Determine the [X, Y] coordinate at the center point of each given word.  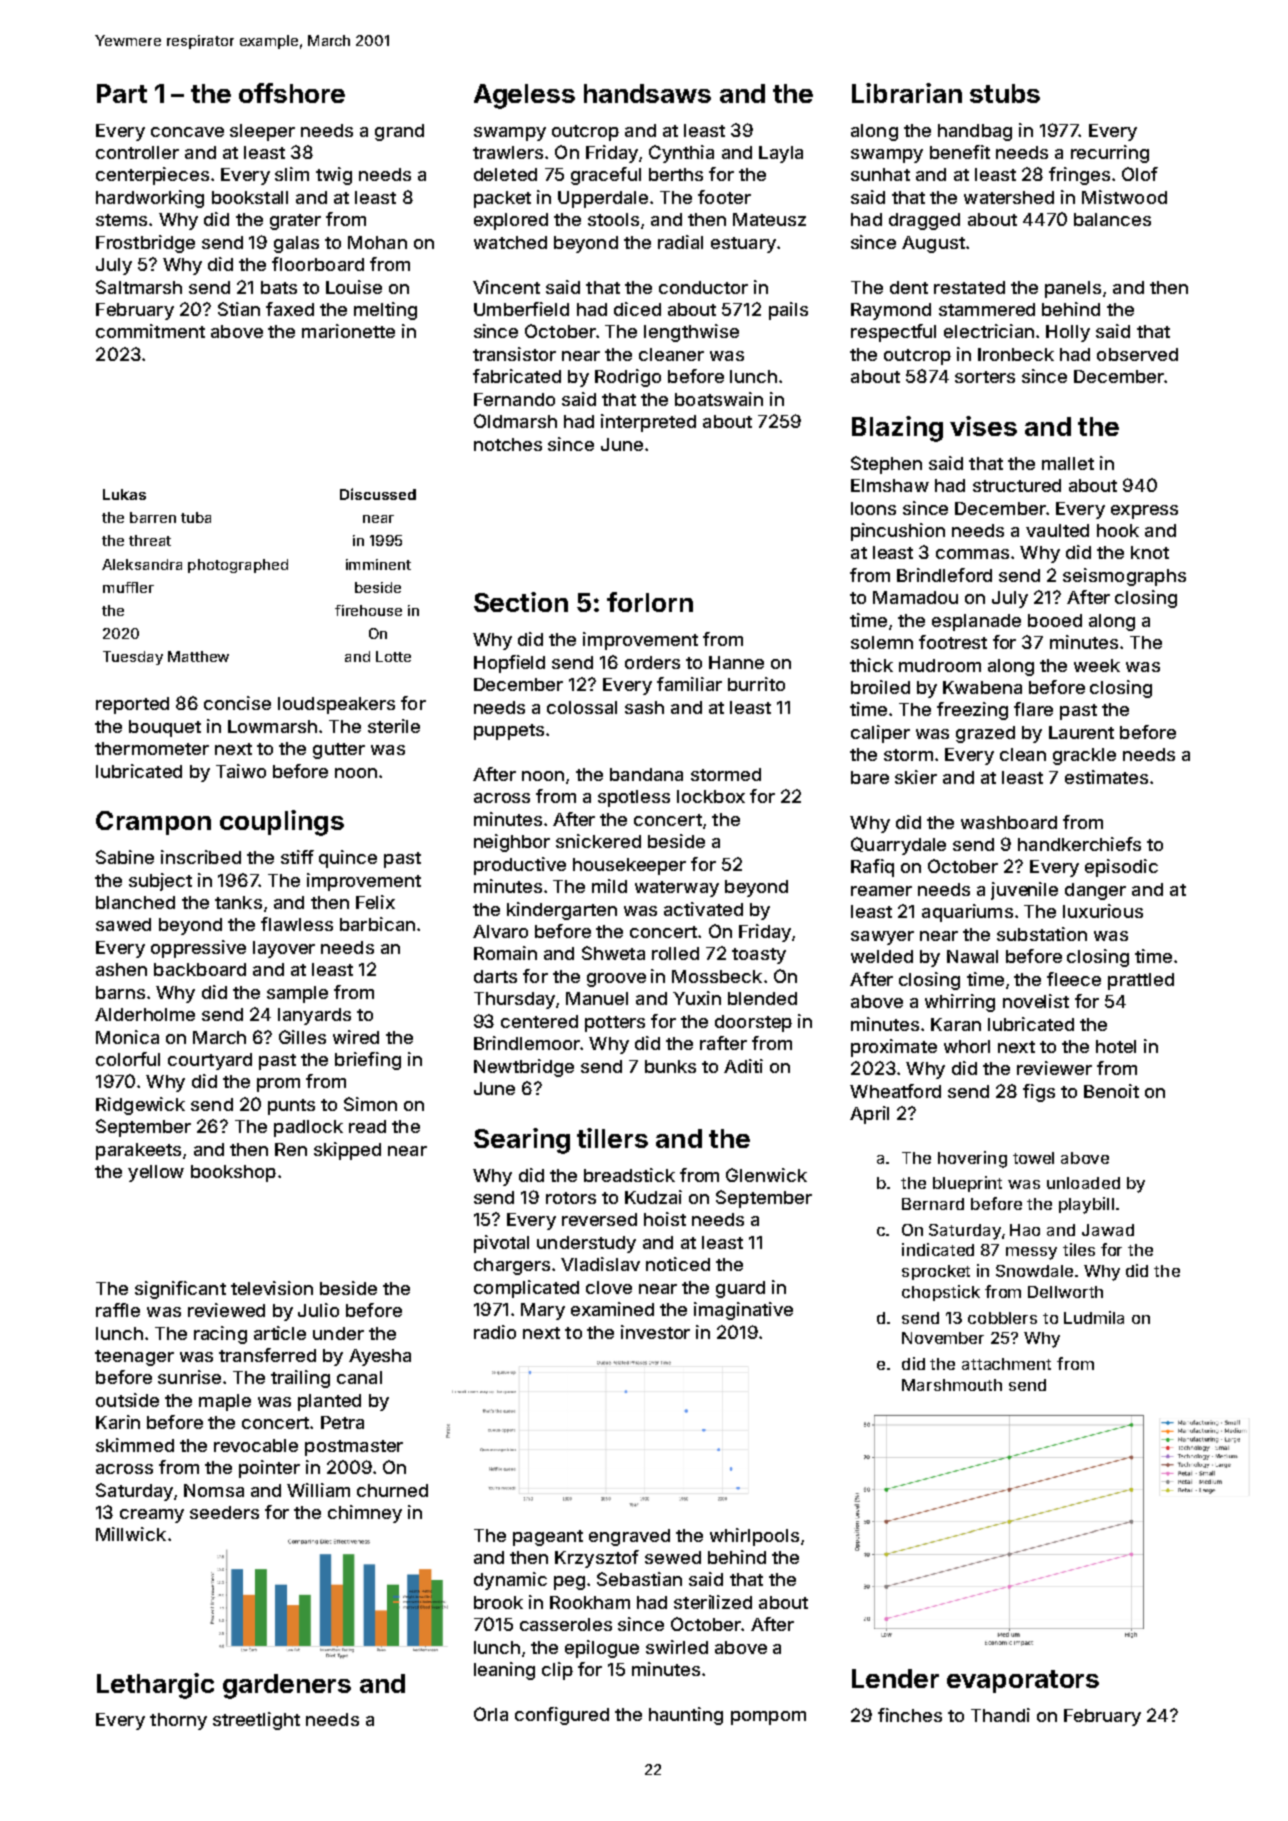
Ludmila [1094, 1317]
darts [495, 976]
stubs [1005, 93]
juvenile [1024, 891]
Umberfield [521, 309]
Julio [318, 1310]
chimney [365, 1514]
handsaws [647, 93]
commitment [150, 331]
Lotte [393, 656]
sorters [985, 377]
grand [399, 132]
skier [916, 777]
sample [297, 994]
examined [612, 1309]
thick [871, 665]
